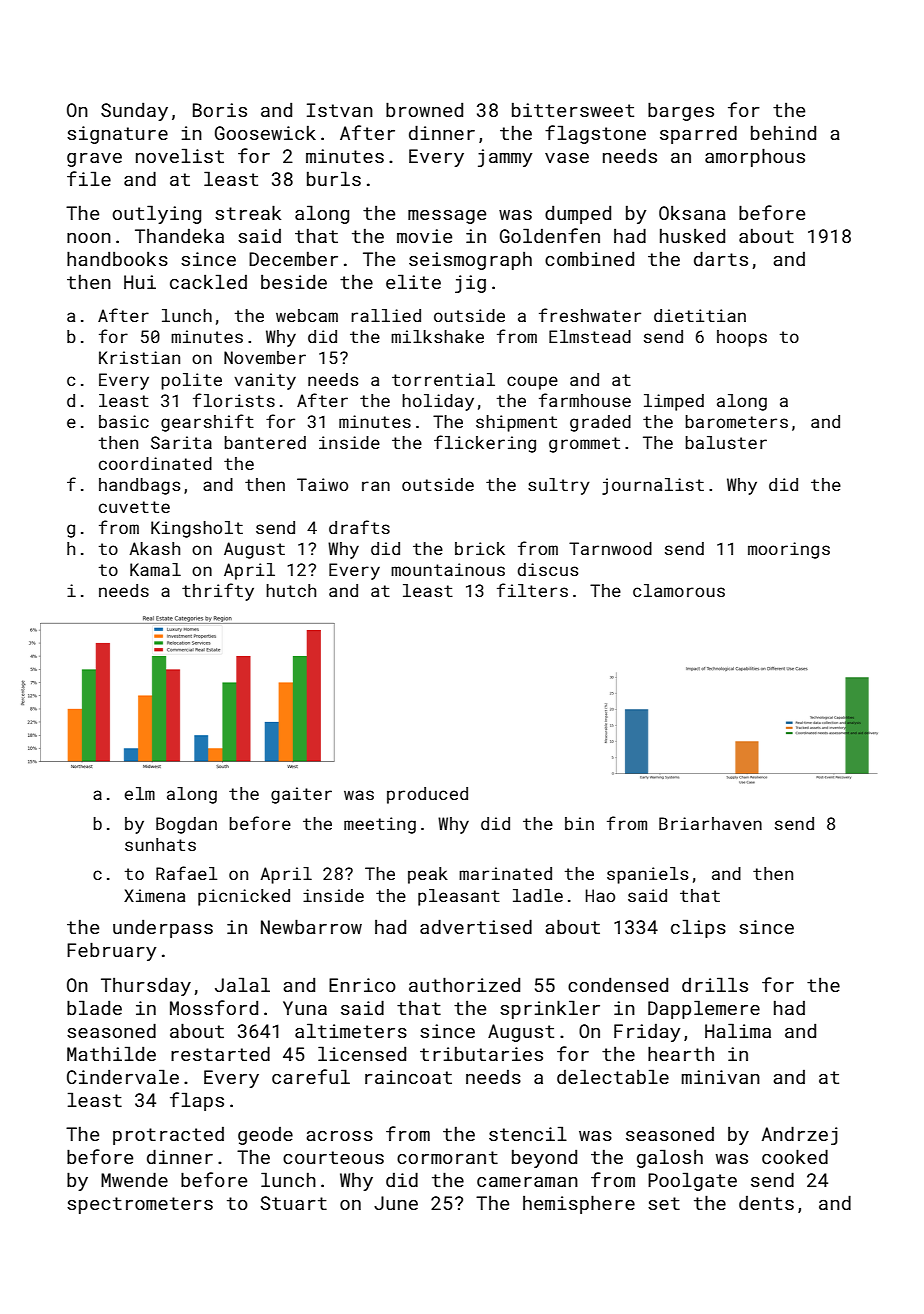 The height and width of the page is (1314, 924). I want to click on Hui, so click(140, 282).
